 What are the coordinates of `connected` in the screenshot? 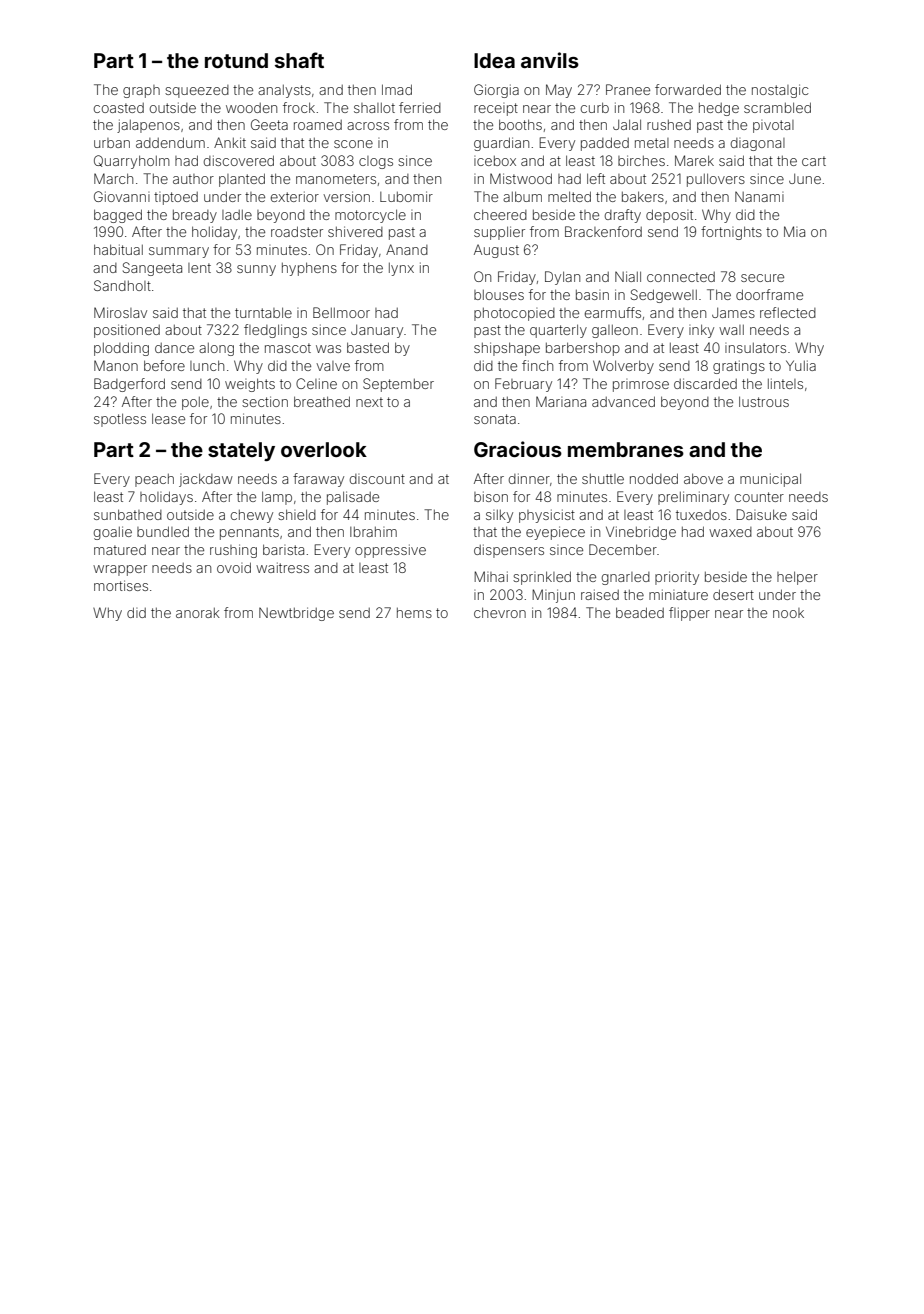 It's located at (681, 277).
